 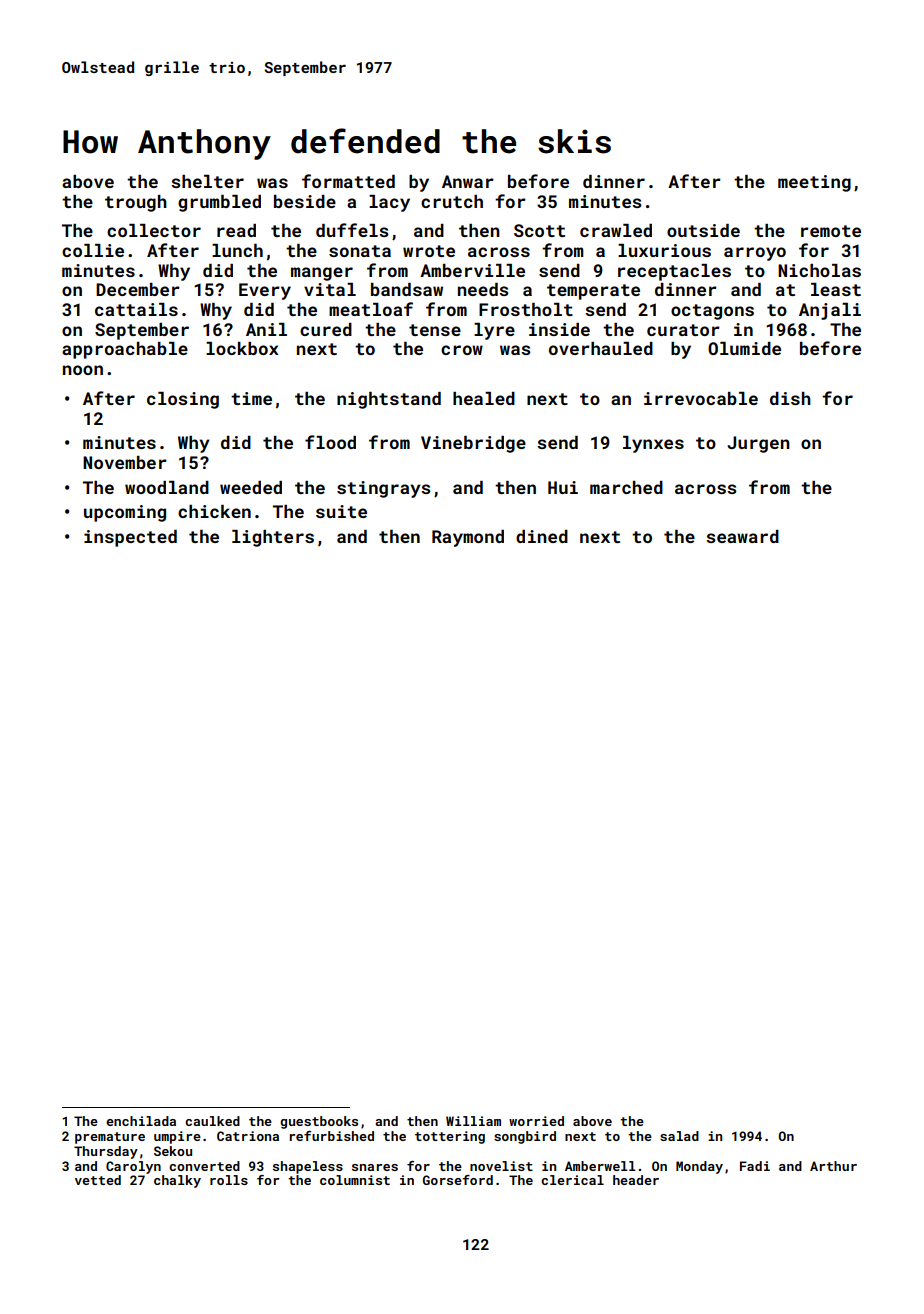 What do you see at coordinates (141, 1121) in the screenshot?
I see `enchilada` at bounding box center [141, 1121].
